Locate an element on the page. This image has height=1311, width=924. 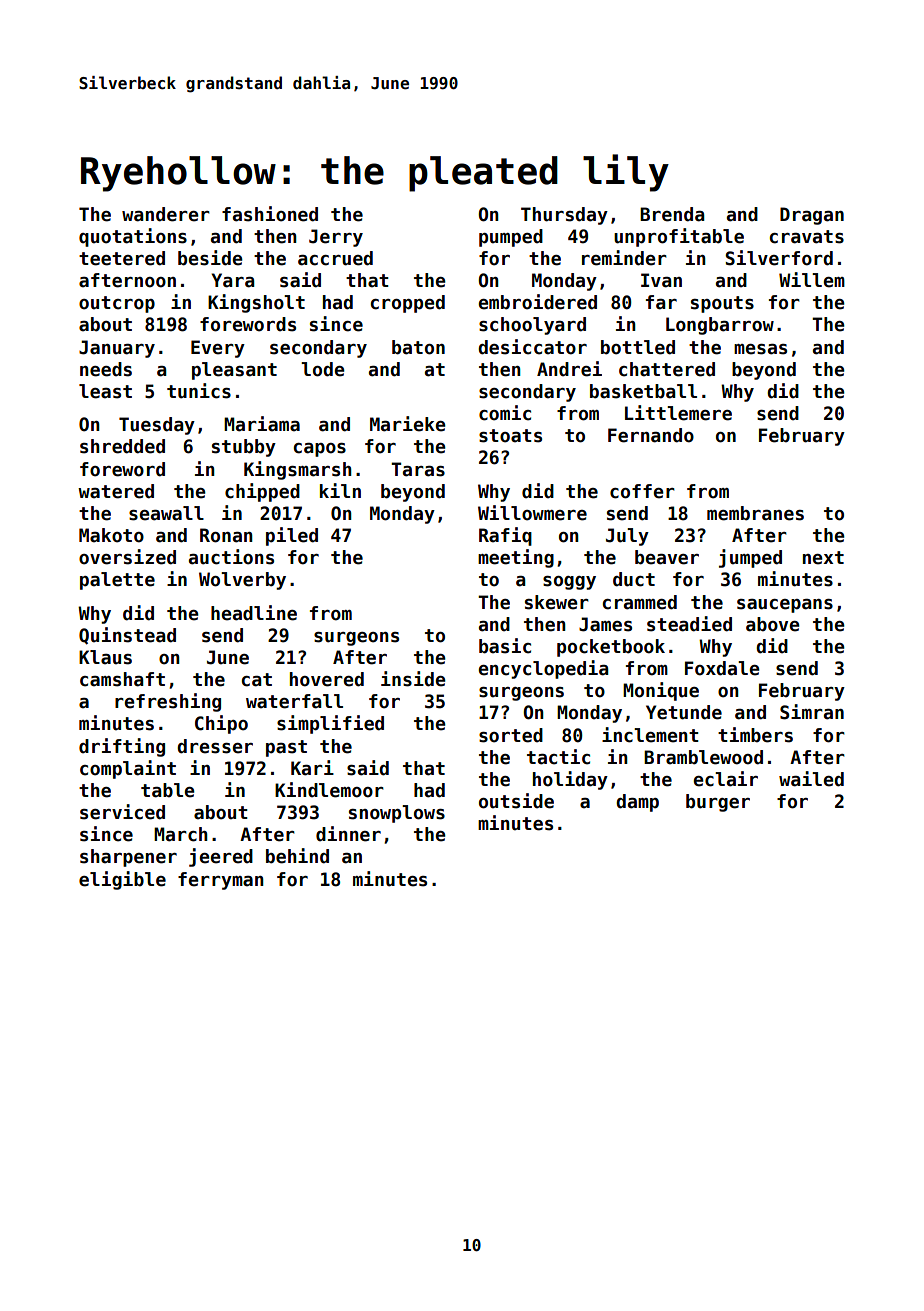
Every is located at coordinates (218, 349).
